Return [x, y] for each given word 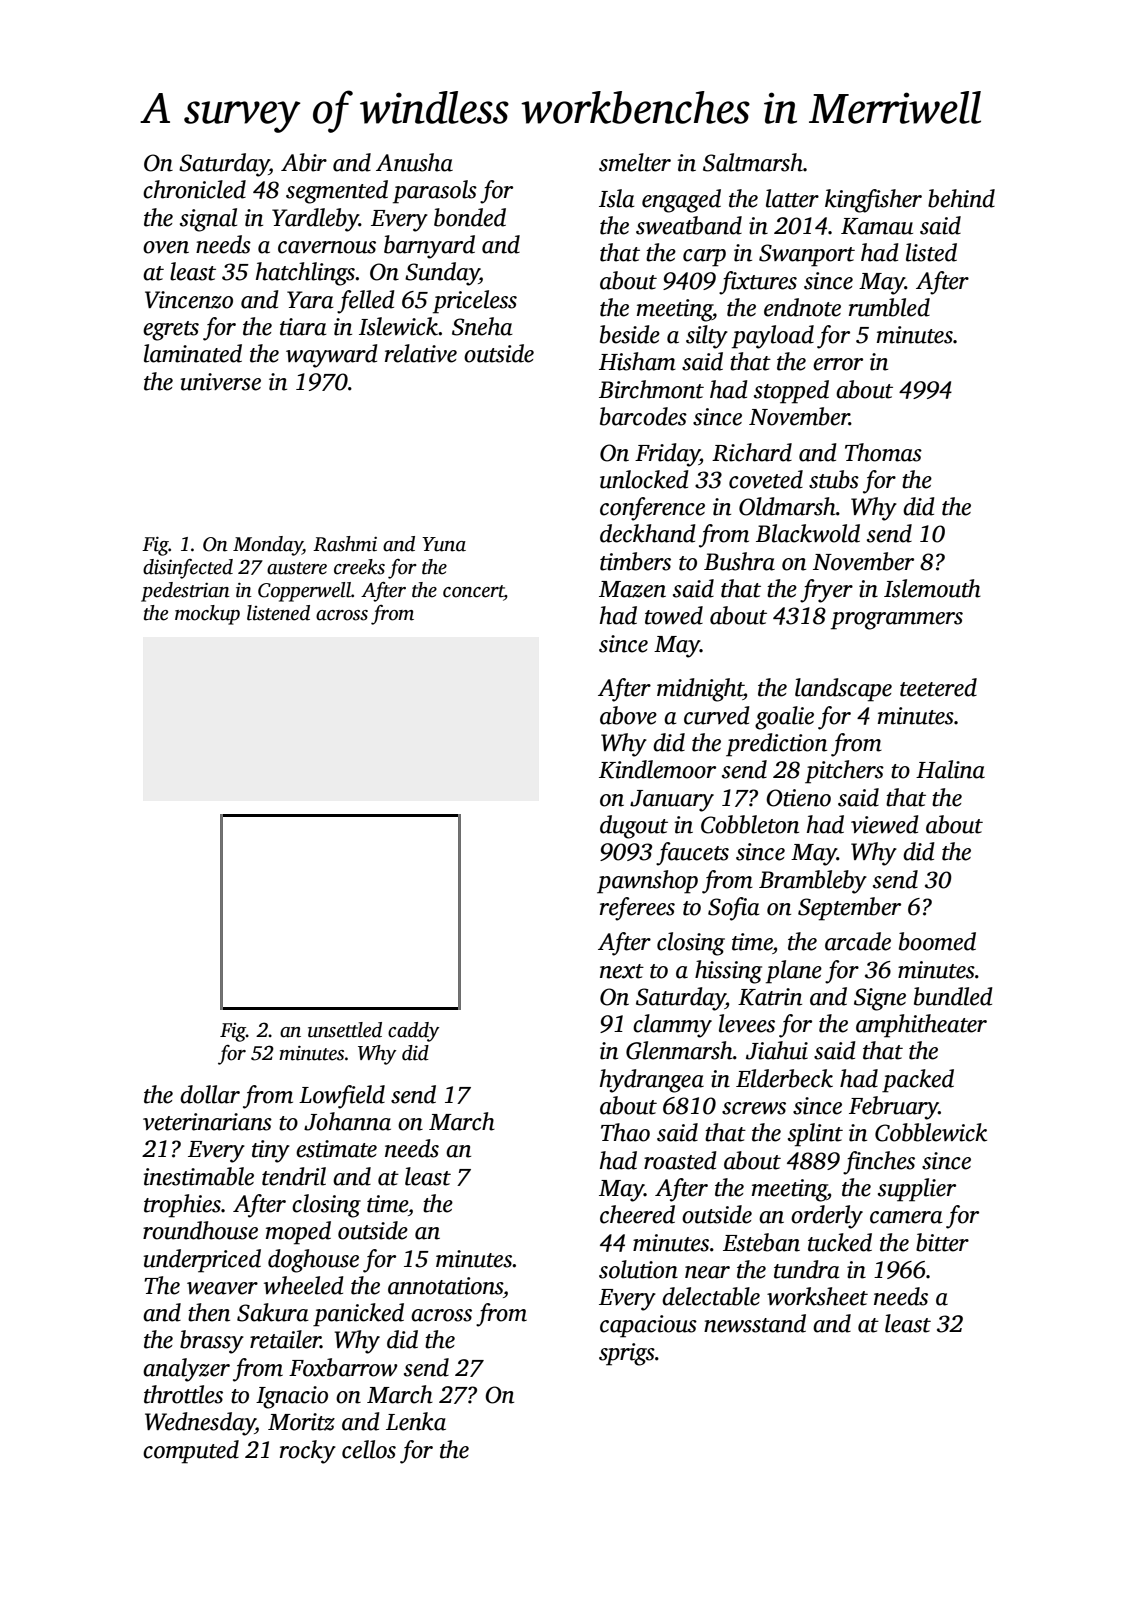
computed [191, 1452]
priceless [475, 302]
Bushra [739, 561]
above [628, 715]
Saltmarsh [753, 162]
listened [278, 613]
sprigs [627, 1354]
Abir [304, 162]
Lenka [416, 1421]
